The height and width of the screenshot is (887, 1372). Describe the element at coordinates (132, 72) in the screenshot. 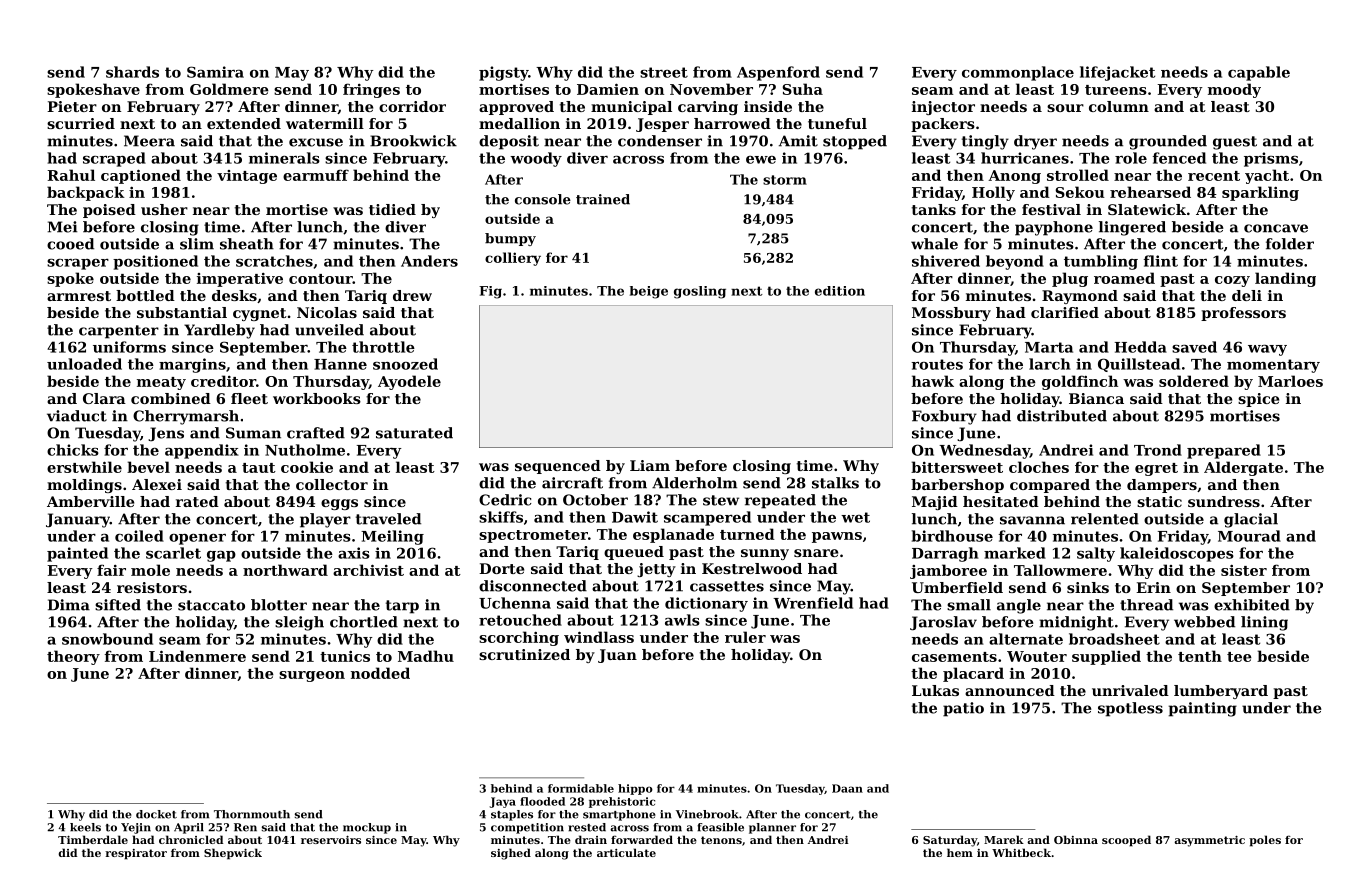

I see `shards` at that location.
